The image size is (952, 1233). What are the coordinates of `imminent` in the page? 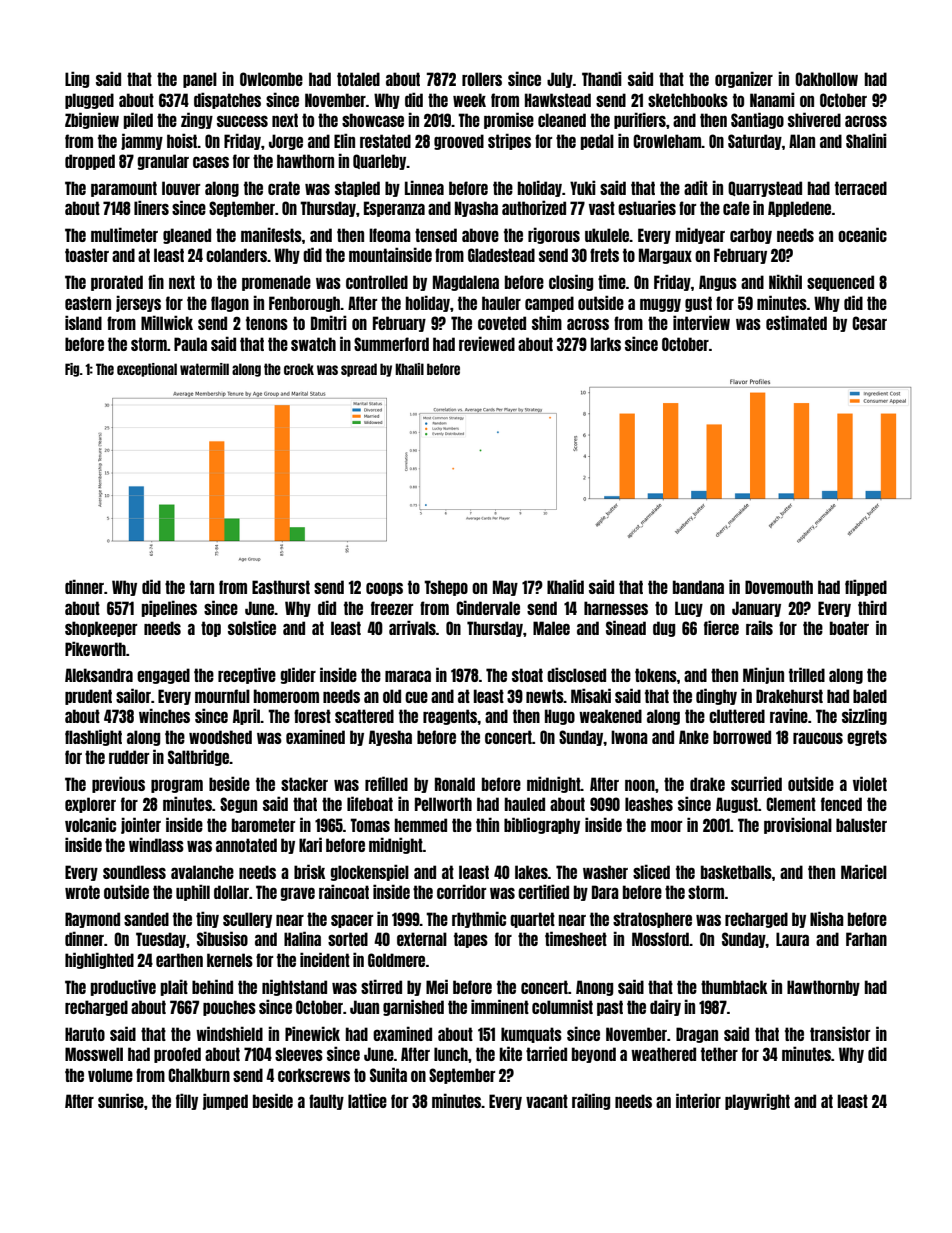 It's located at (500, 1006).
